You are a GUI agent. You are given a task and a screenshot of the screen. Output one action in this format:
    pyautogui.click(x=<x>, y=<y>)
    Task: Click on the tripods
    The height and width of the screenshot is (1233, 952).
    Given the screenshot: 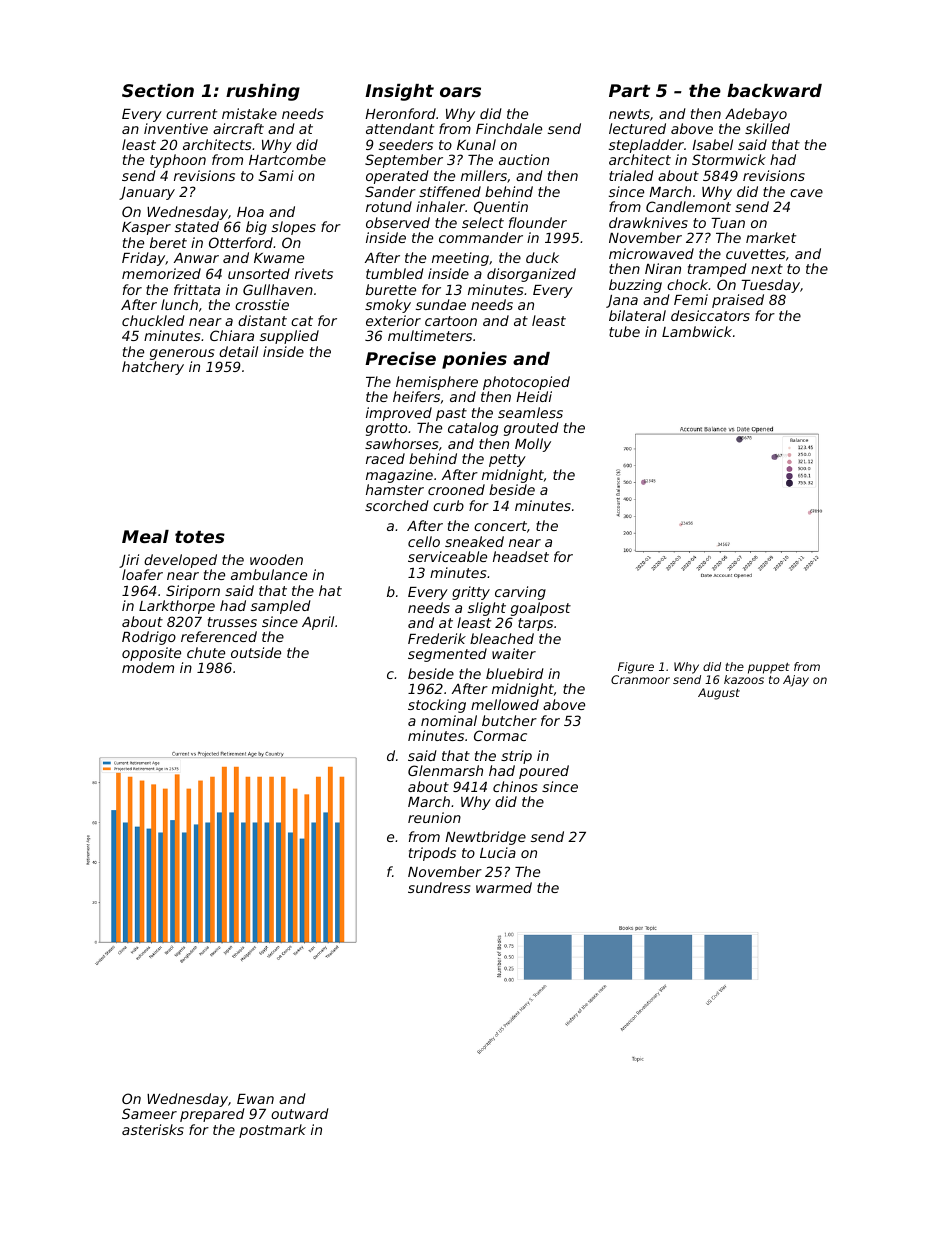 What is the action you would take?
    pyautogui.click(x=432, y=854)
